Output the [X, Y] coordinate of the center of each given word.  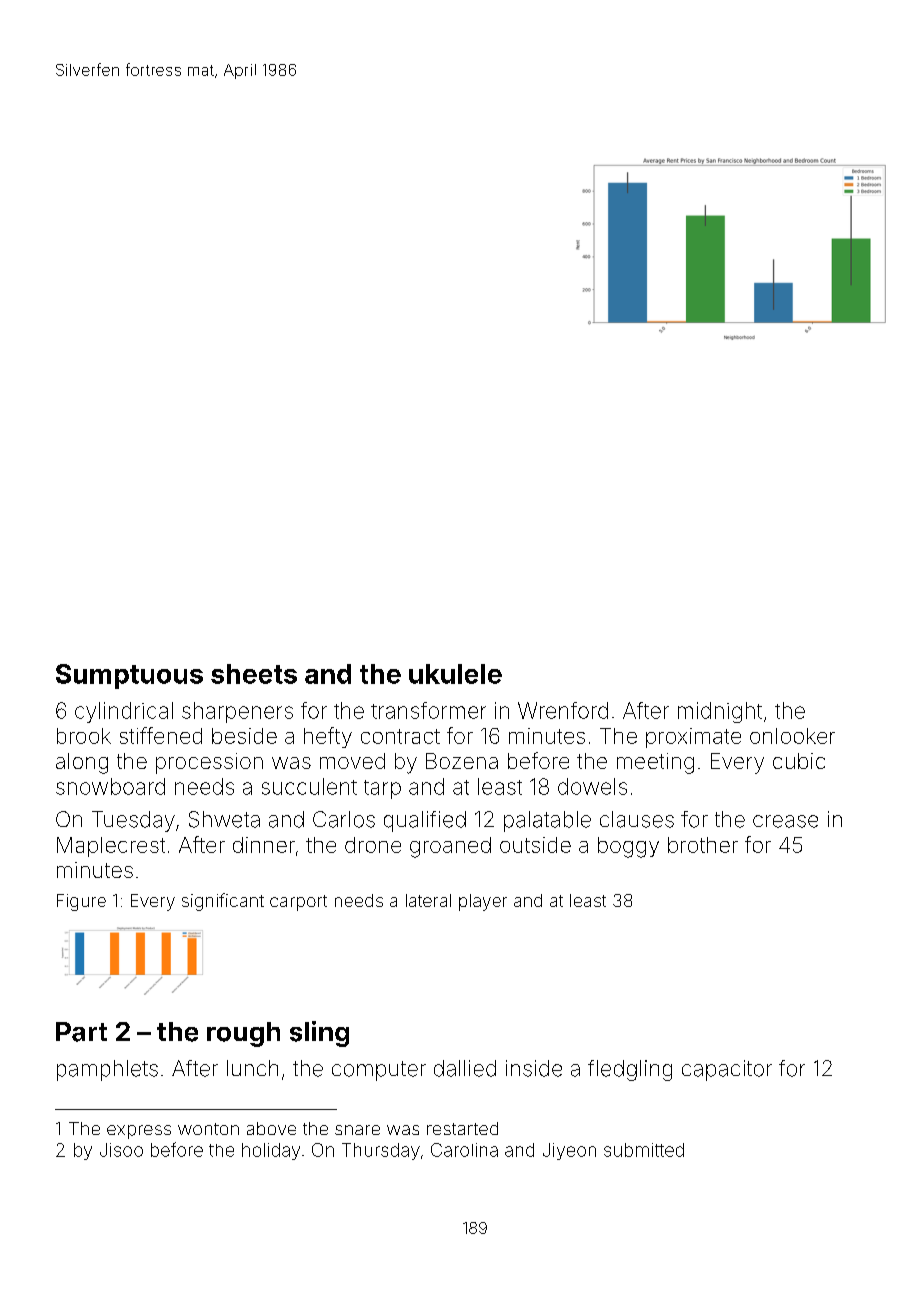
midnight [720, 712]
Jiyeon [569, 1151]
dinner [264, 845]
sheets [254, 674]
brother [703, 845]
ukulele [455, 674]
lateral [428, 900]
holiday [271, 1151]
